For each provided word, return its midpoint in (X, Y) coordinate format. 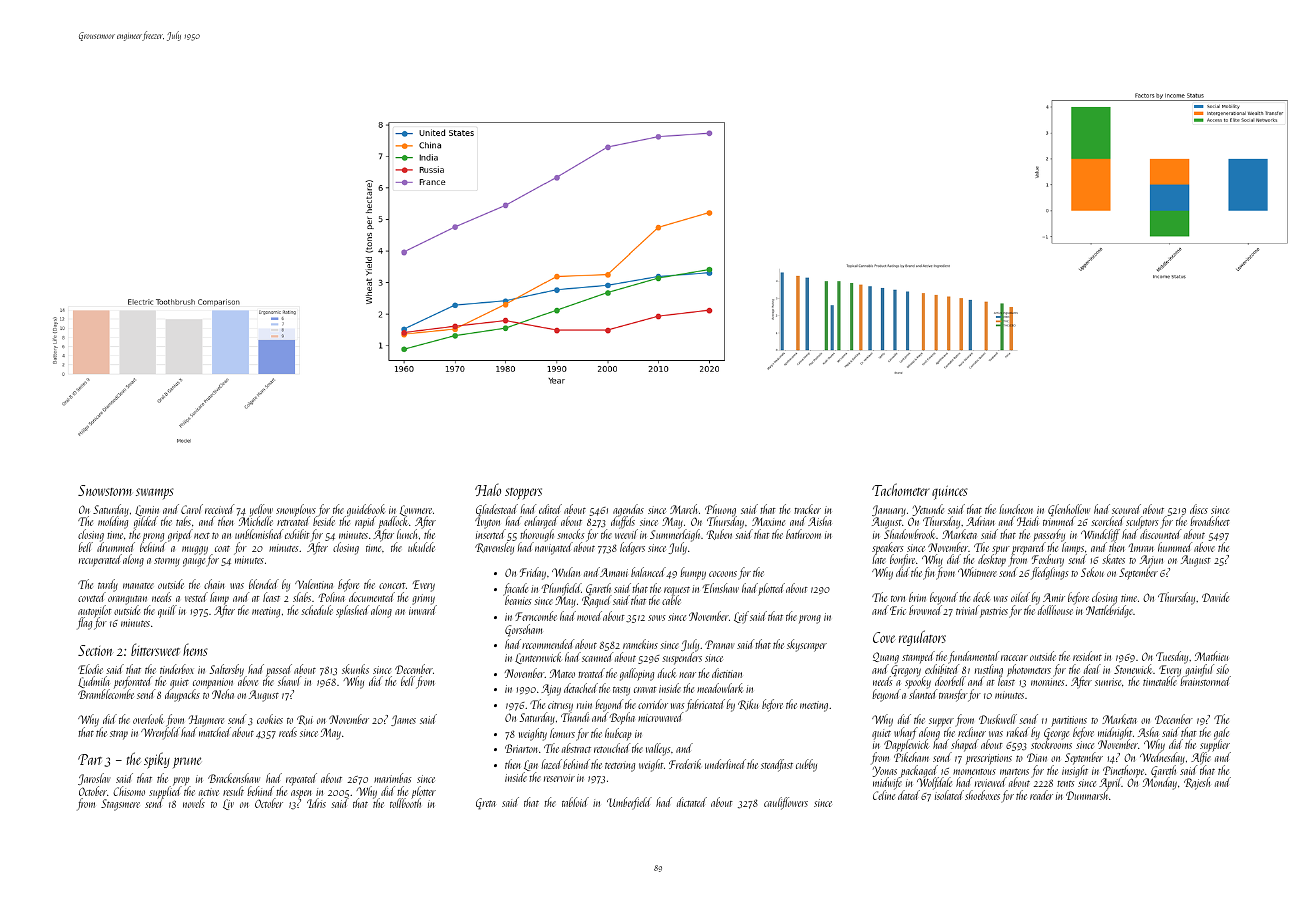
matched (215, 732)
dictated (692, 802)
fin (928, 573)
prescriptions (989, 759)
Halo (488, 490)
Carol (192, 509)
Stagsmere (120, 805)
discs (1199, 509)
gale (1221, 733)
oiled (1020, 597)
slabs (302, 597)
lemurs (562, 733)
